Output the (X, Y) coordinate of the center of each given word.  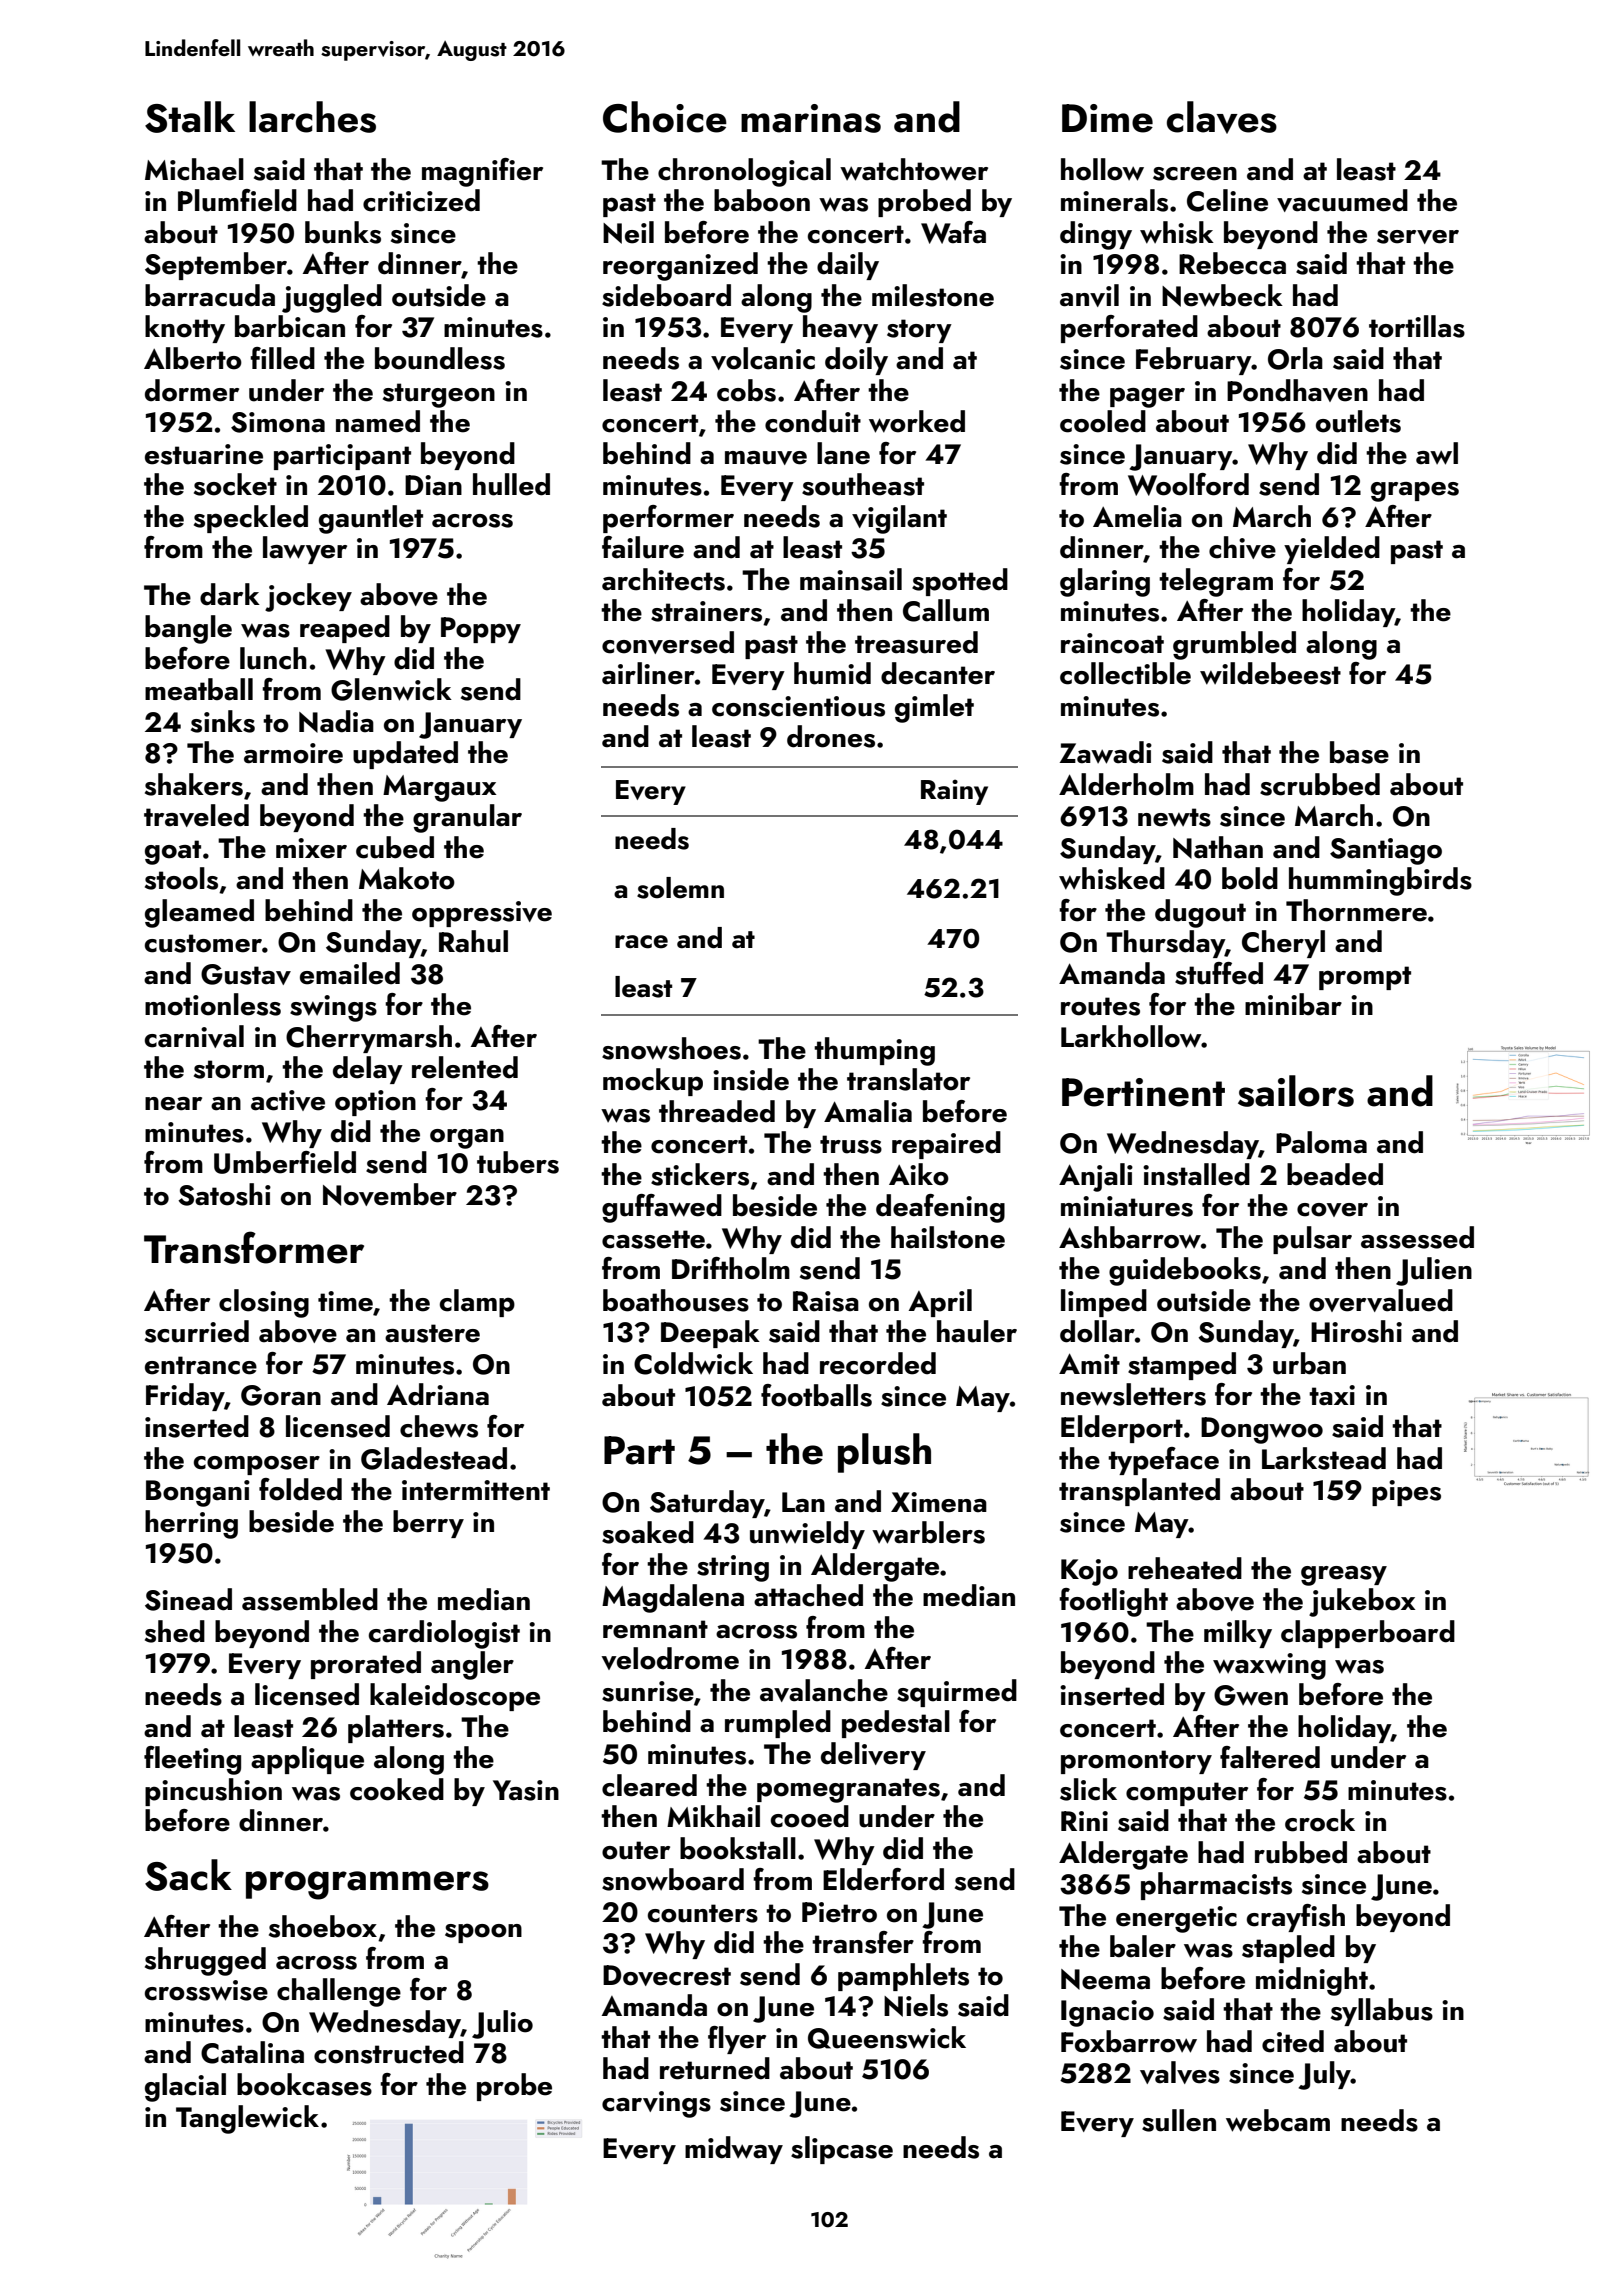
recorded (878, 1363)
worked (917, 421)
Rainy (954, 792)
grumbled (1234, 645)
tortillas (1417, 326)
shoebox (323, 1926)
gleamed (199, 913)
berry (428, 1524)
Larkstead (1324, 1458)
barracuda (210, 295)
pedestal (896, 1724)
